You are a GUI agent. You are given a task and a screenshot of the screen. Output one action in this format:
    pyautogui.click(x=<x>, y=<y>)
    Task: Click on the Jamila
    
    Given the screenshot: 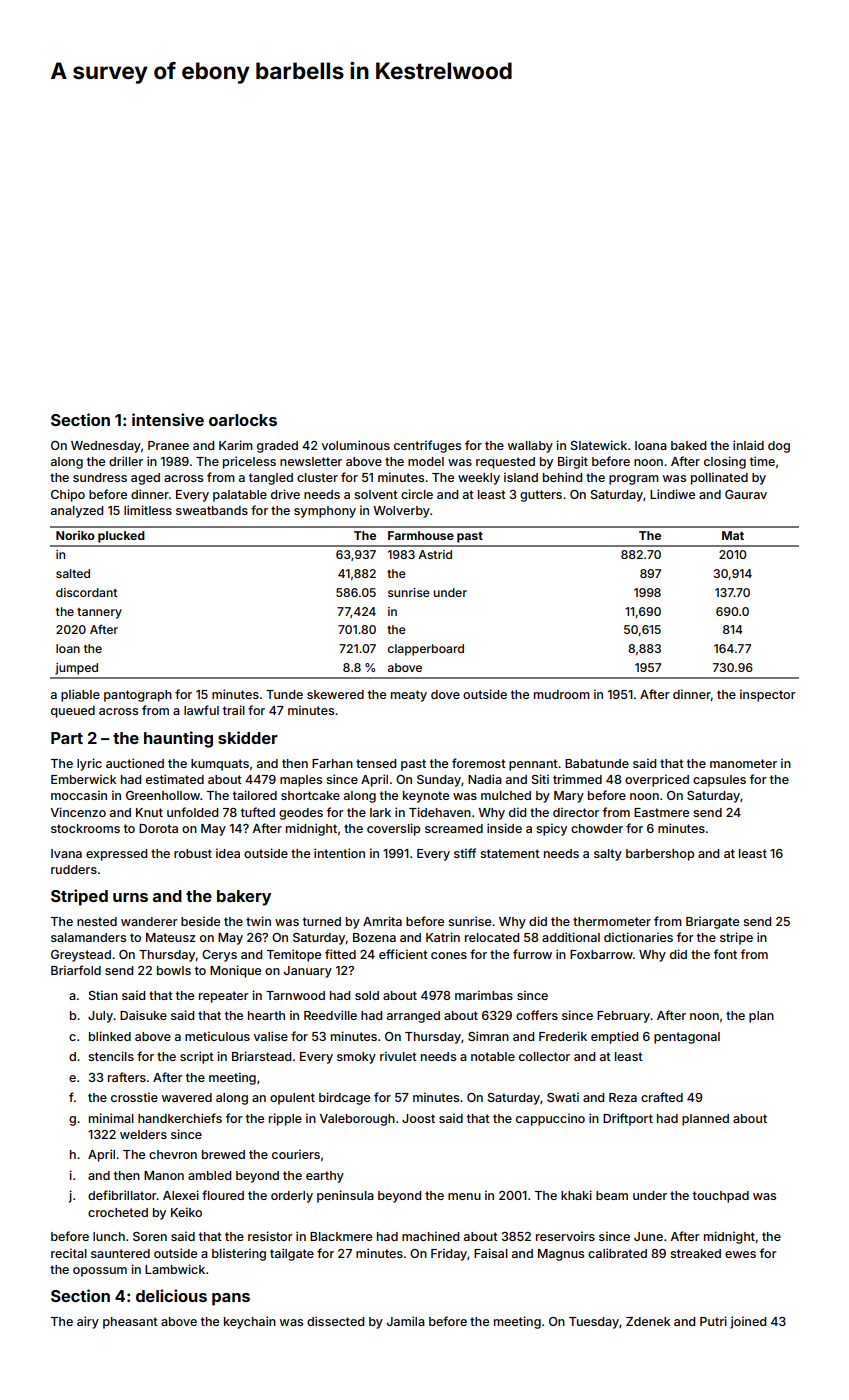 What is the action you would take?
    pyautogui.click(x=406, y=1321)
